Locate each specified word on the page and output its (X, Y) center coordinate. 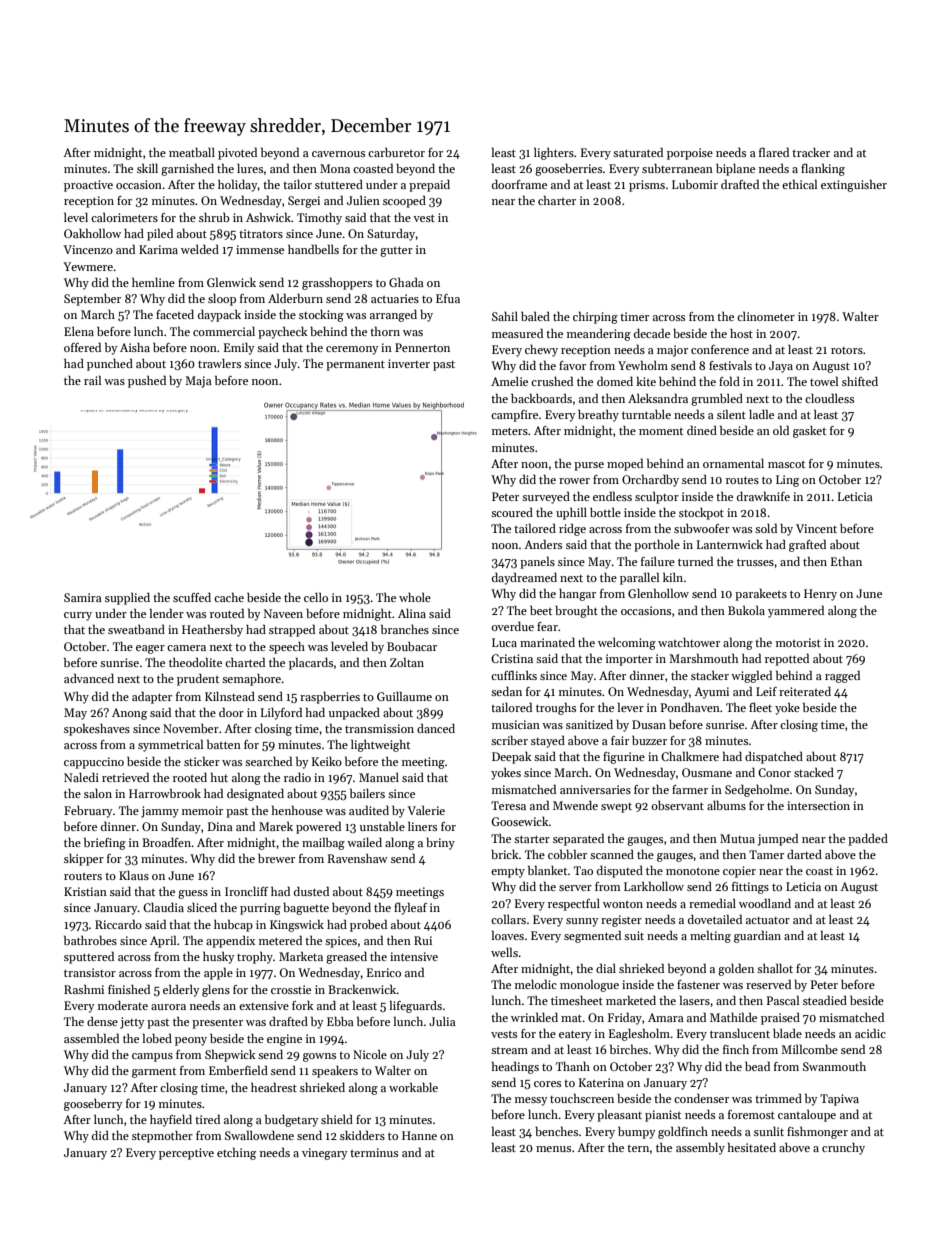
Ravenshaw (358, 858)
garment (154, 1073)
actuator (768, 920)
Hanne (419, 1135)
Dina (220, 826)
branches (405, 629)
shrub (214, 217)
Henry (820, 595)
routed (227, 613)
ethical (799, 184)
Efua (448, 298)
